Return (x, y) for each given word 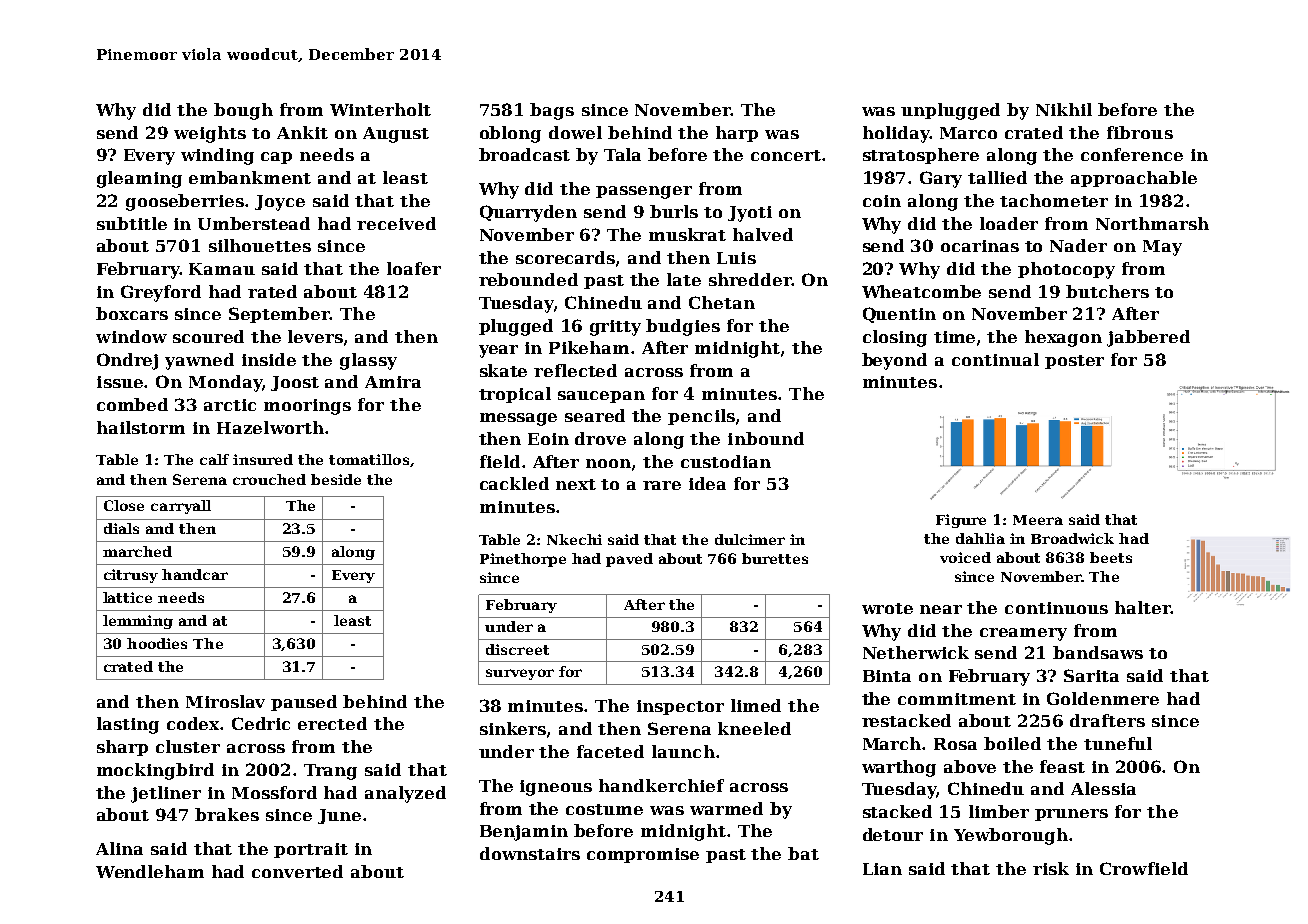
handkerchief (661, 785)
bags (552, 111)
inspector (680, 707)
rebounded (528, 279)
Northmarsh (1152, 223)
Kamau (222, 269)
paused (304, 703)
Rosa (955, 744)
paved (629, 560)
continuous (1056, 608)
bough (243, 111)
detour (893, 834)
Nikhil (1064, 109)
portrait (311, 850)
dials (121, 528)
